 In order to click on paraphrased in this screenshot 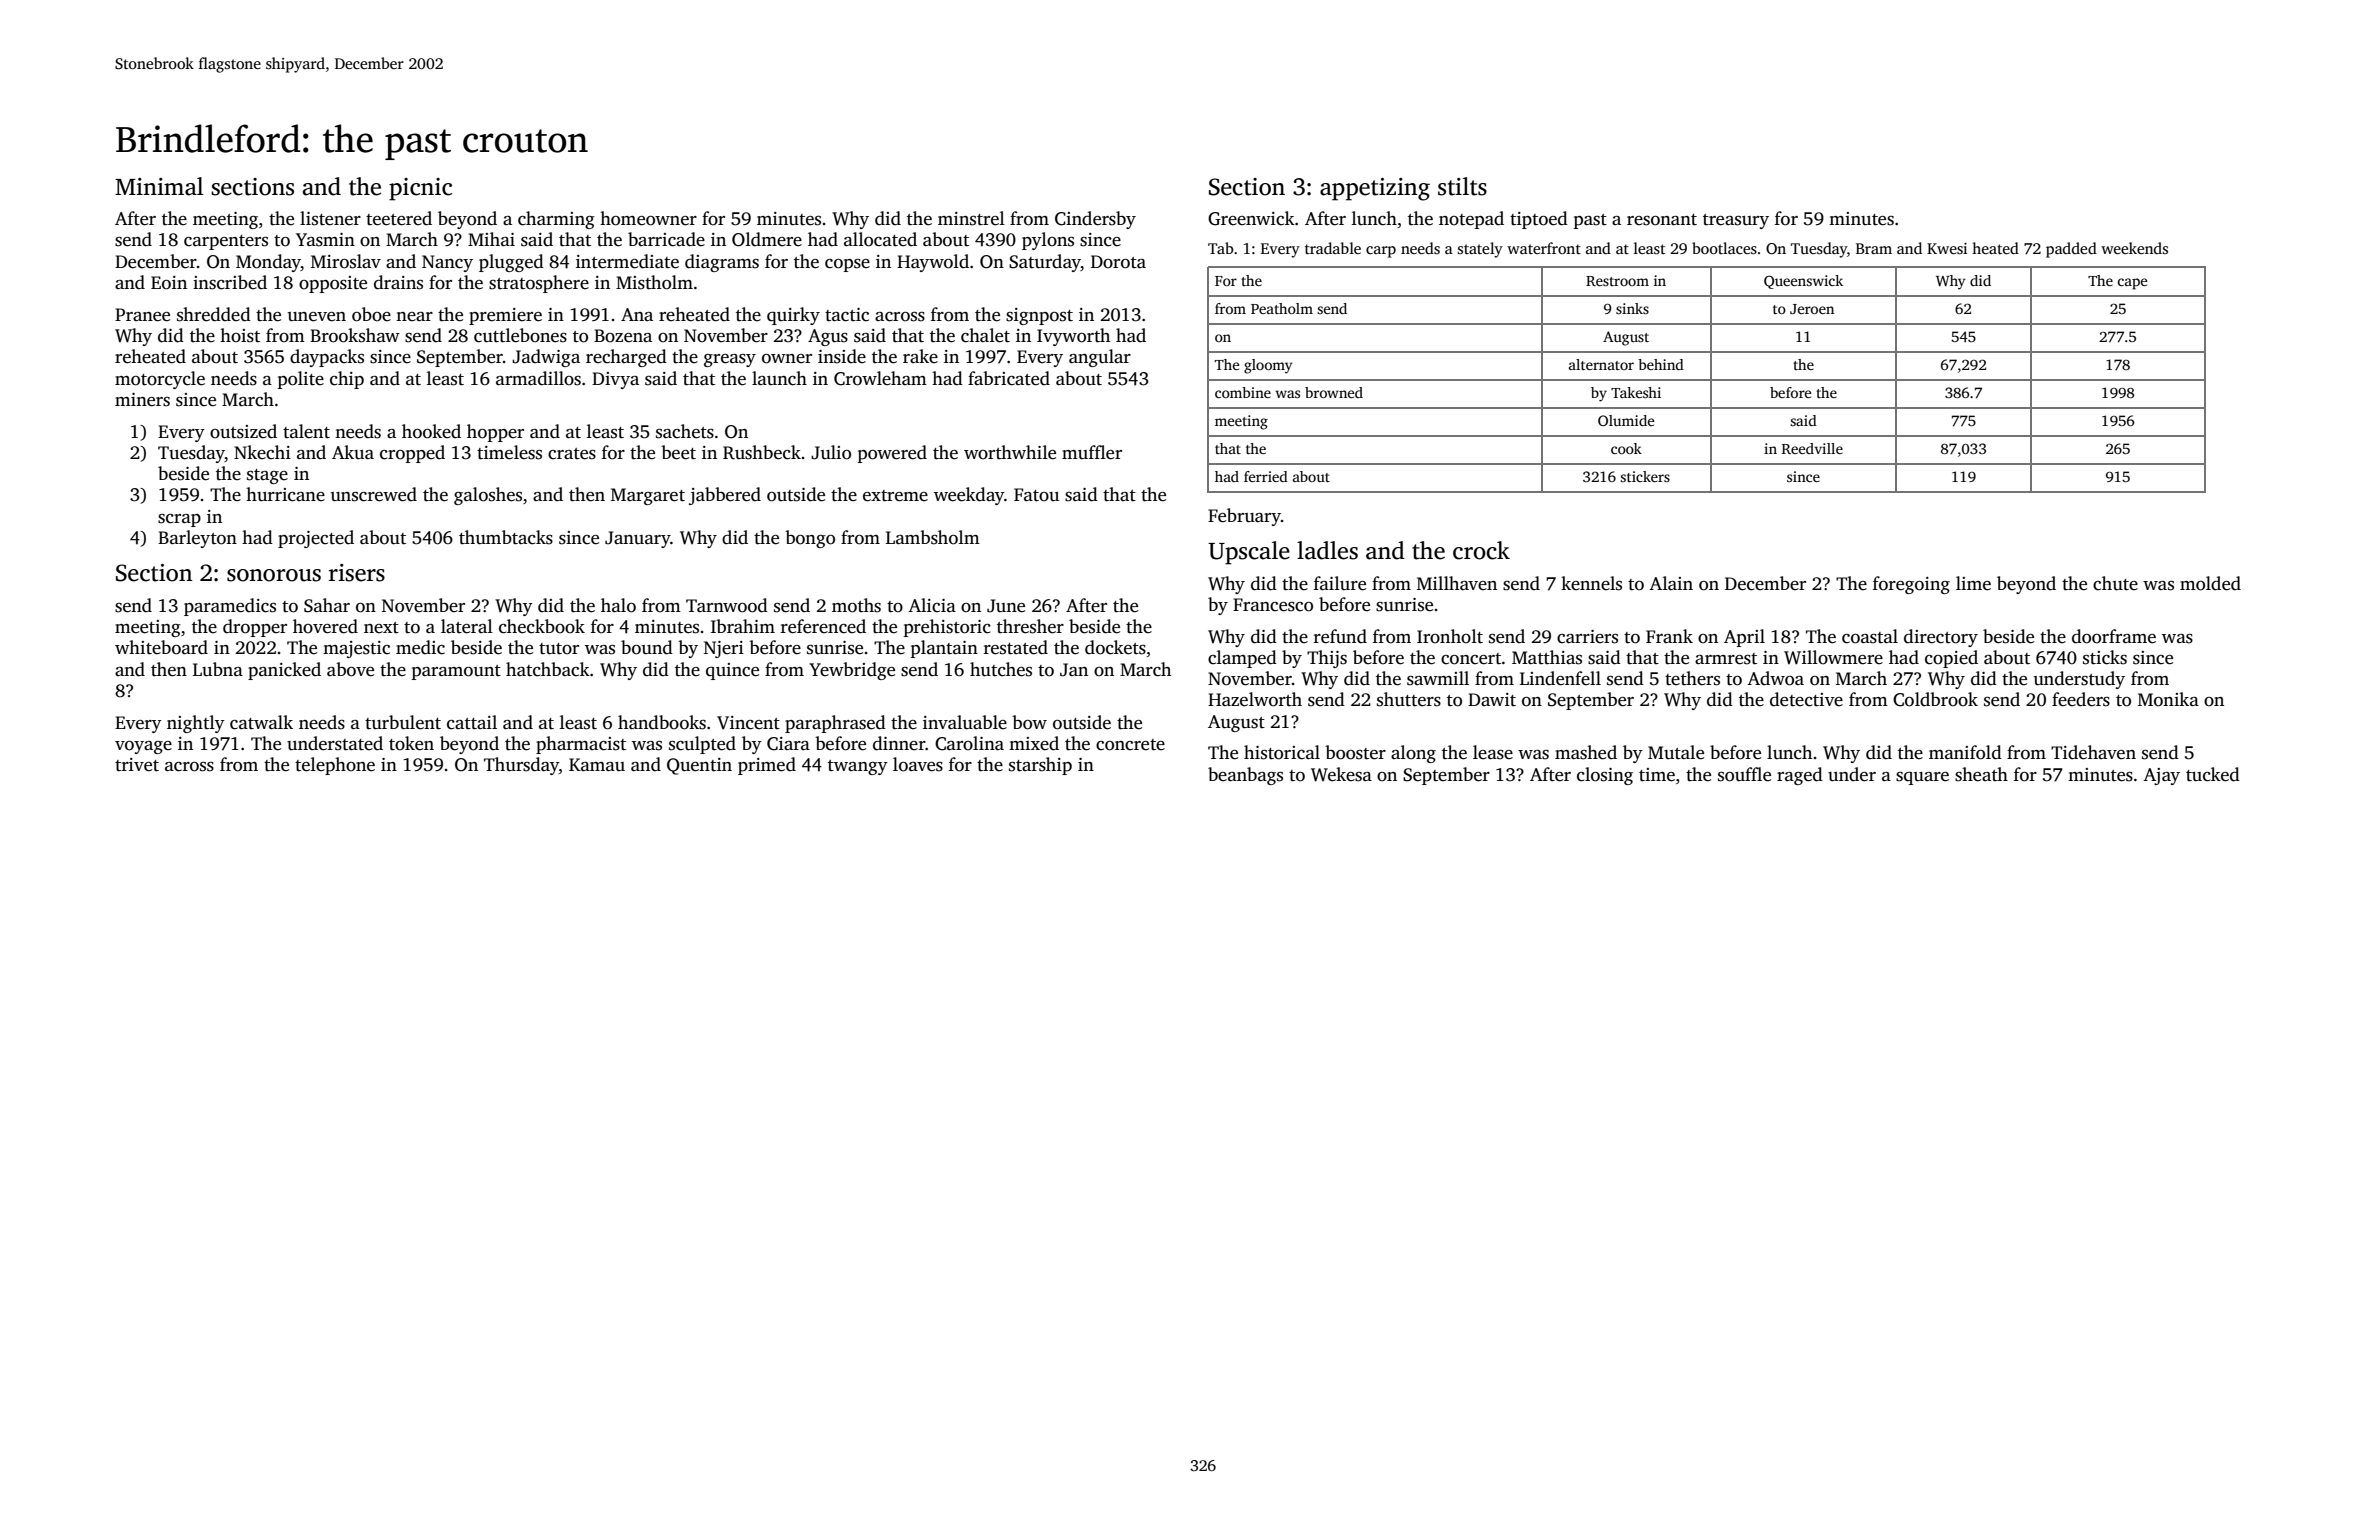, I will do `click(835, 724)`.
